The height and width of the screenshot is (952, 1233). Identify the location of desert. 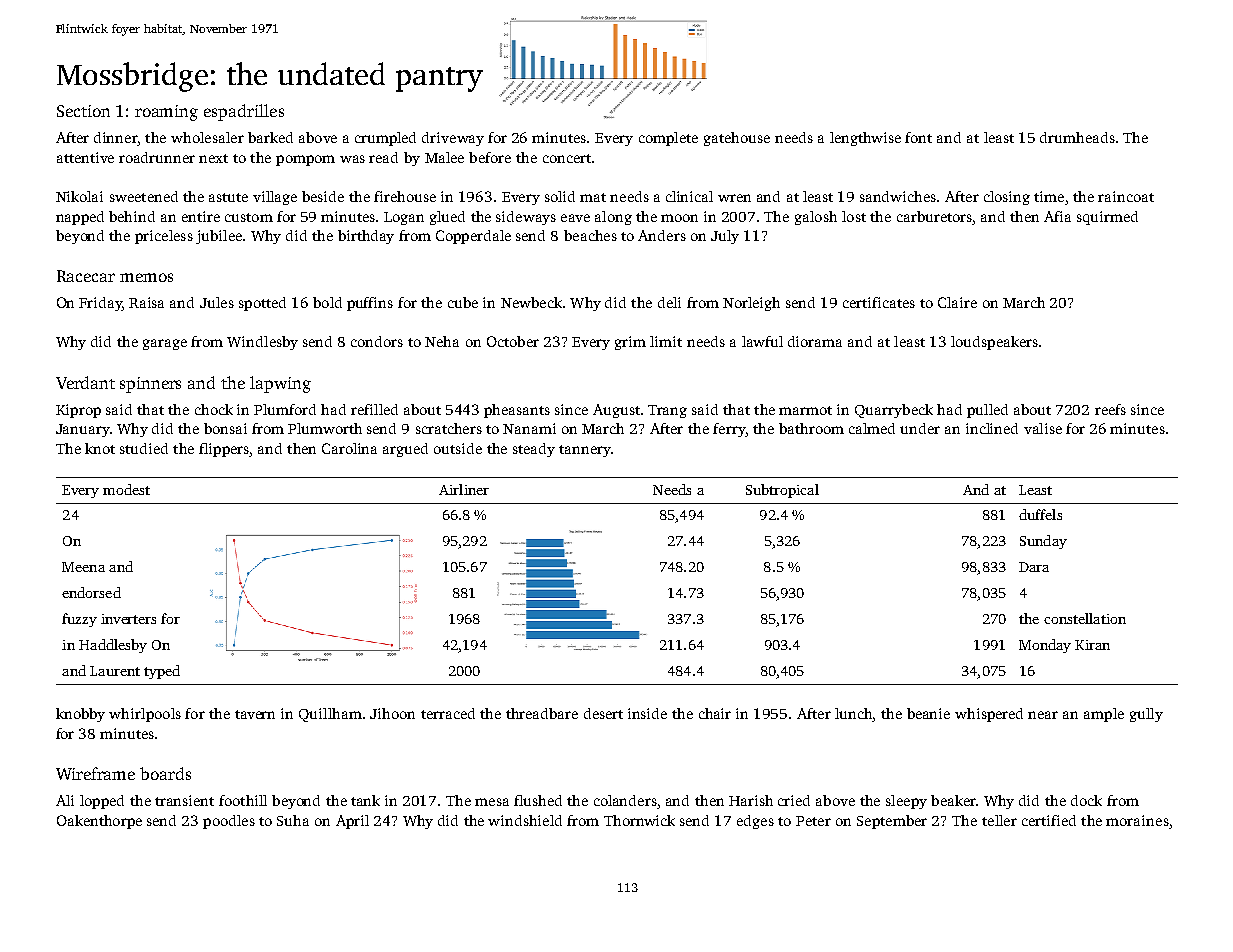
(603, 713).
